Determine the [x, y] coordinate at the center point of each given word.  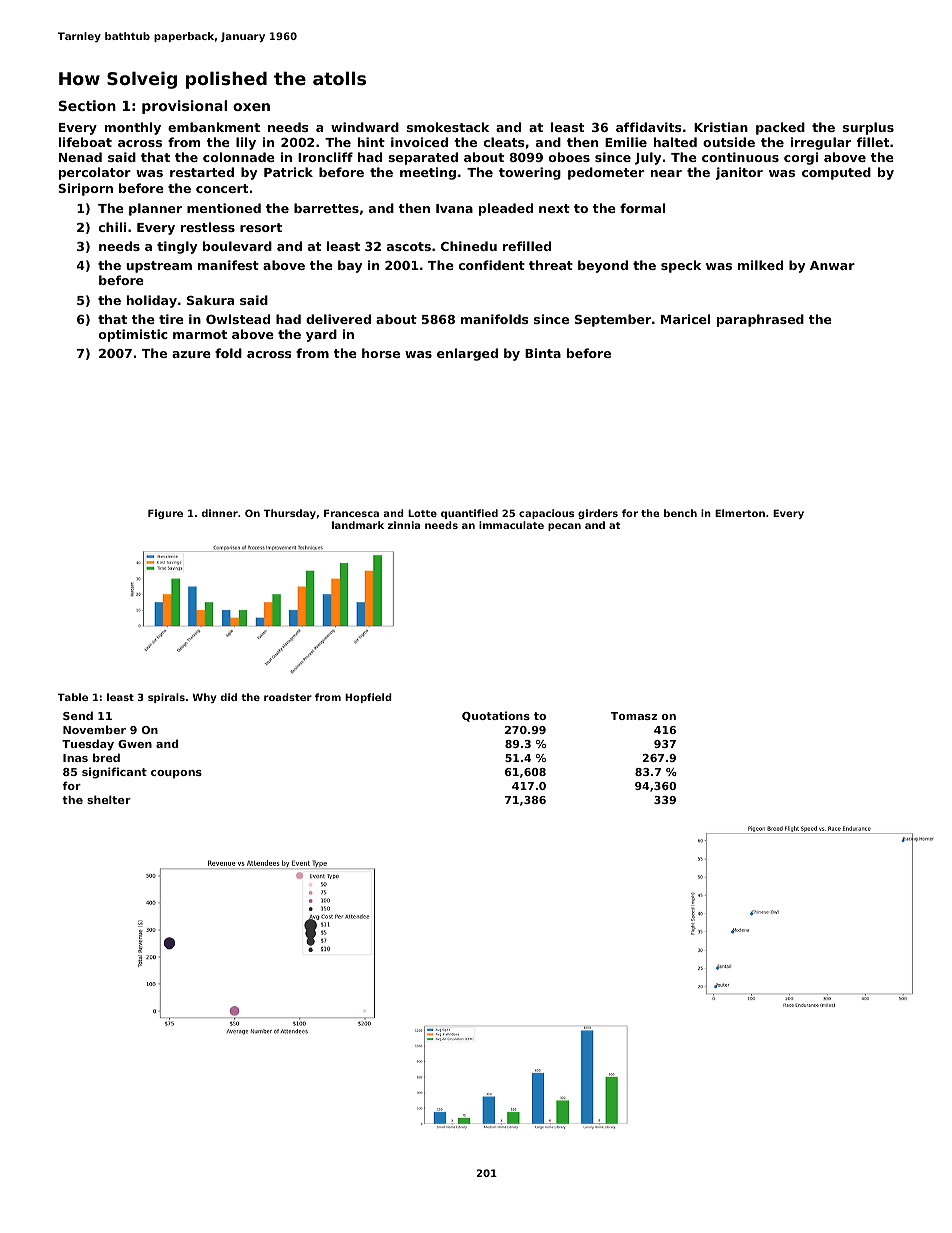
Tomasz [634, 716]
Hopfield [368, 698]
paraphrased [760, 320]
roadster [288, 697]
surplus [868, 128]
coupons [176, 774]
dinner [219, 513]
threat [551, 265]
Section [87, 105]
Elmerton [740, 513]
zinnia [404, 525]
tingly [177, 247]
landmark [358, 525]
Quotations [496, 716]
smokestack [448, 127]
